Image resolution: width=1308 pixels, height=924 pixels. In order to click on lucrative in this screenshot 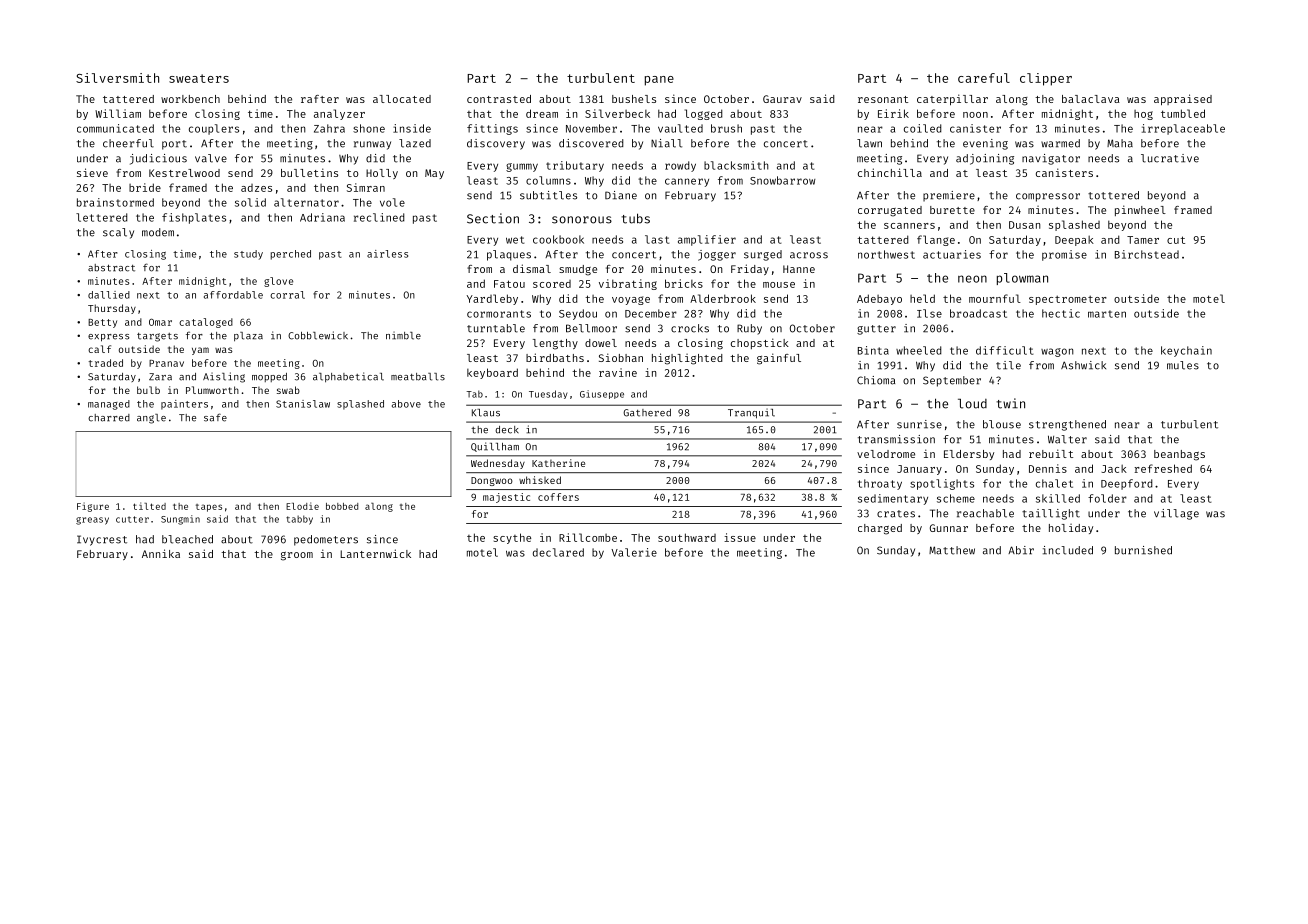, I will do `click(1170, 158)`.
